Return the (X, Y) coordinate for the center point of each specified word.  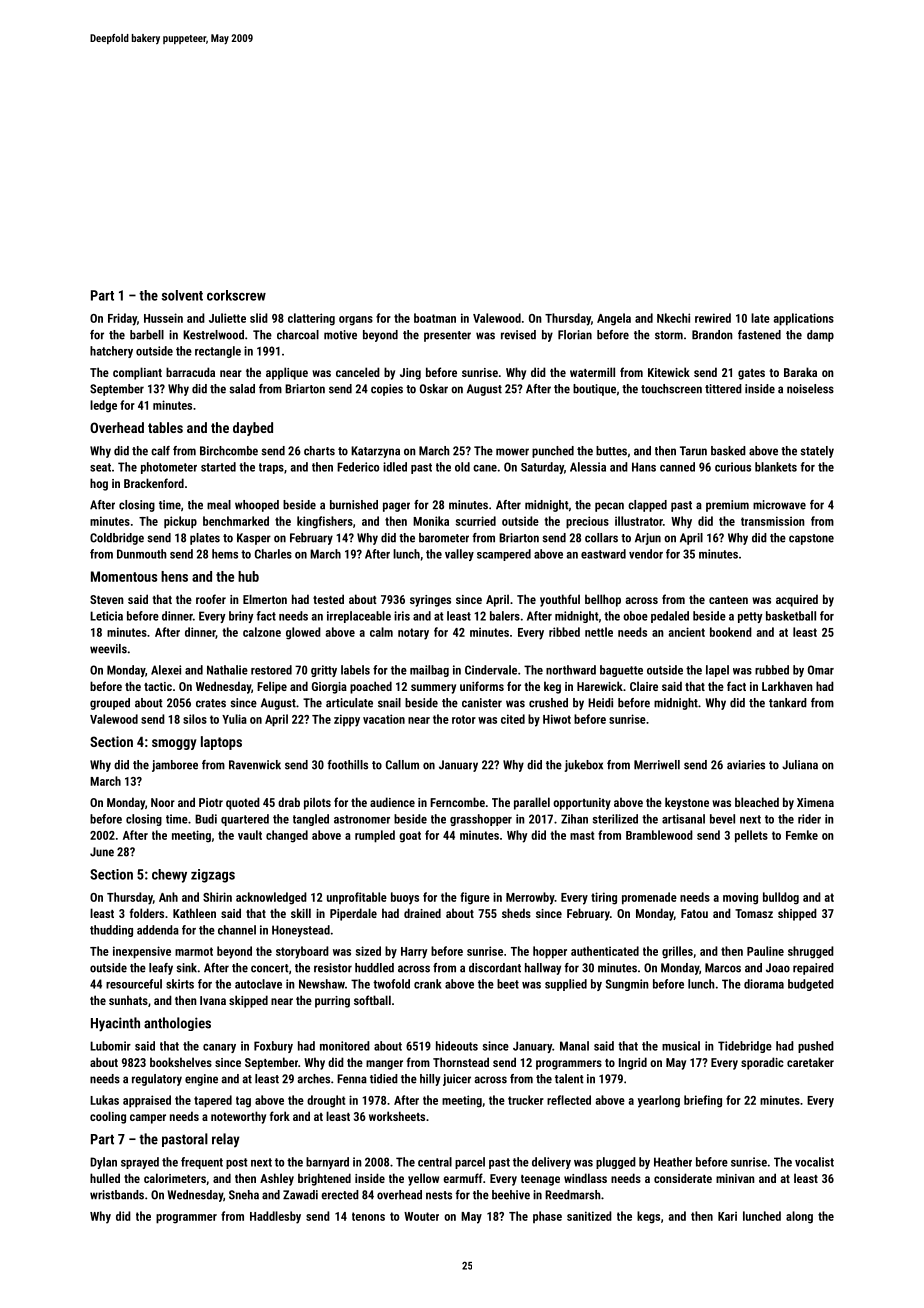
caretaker (810, 1062)
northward (571, 670)
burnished (354, 505)
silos (195, 719)
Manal (574, 1046)
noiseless (810, 389)
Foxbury (273, 1047)
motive (340, 335)
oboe (635, 616)
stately (817, 452)
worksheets (397, 1116)
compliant (137, 373)
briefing (703, 1101)
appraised (147, 1101)
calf (160, 451)
